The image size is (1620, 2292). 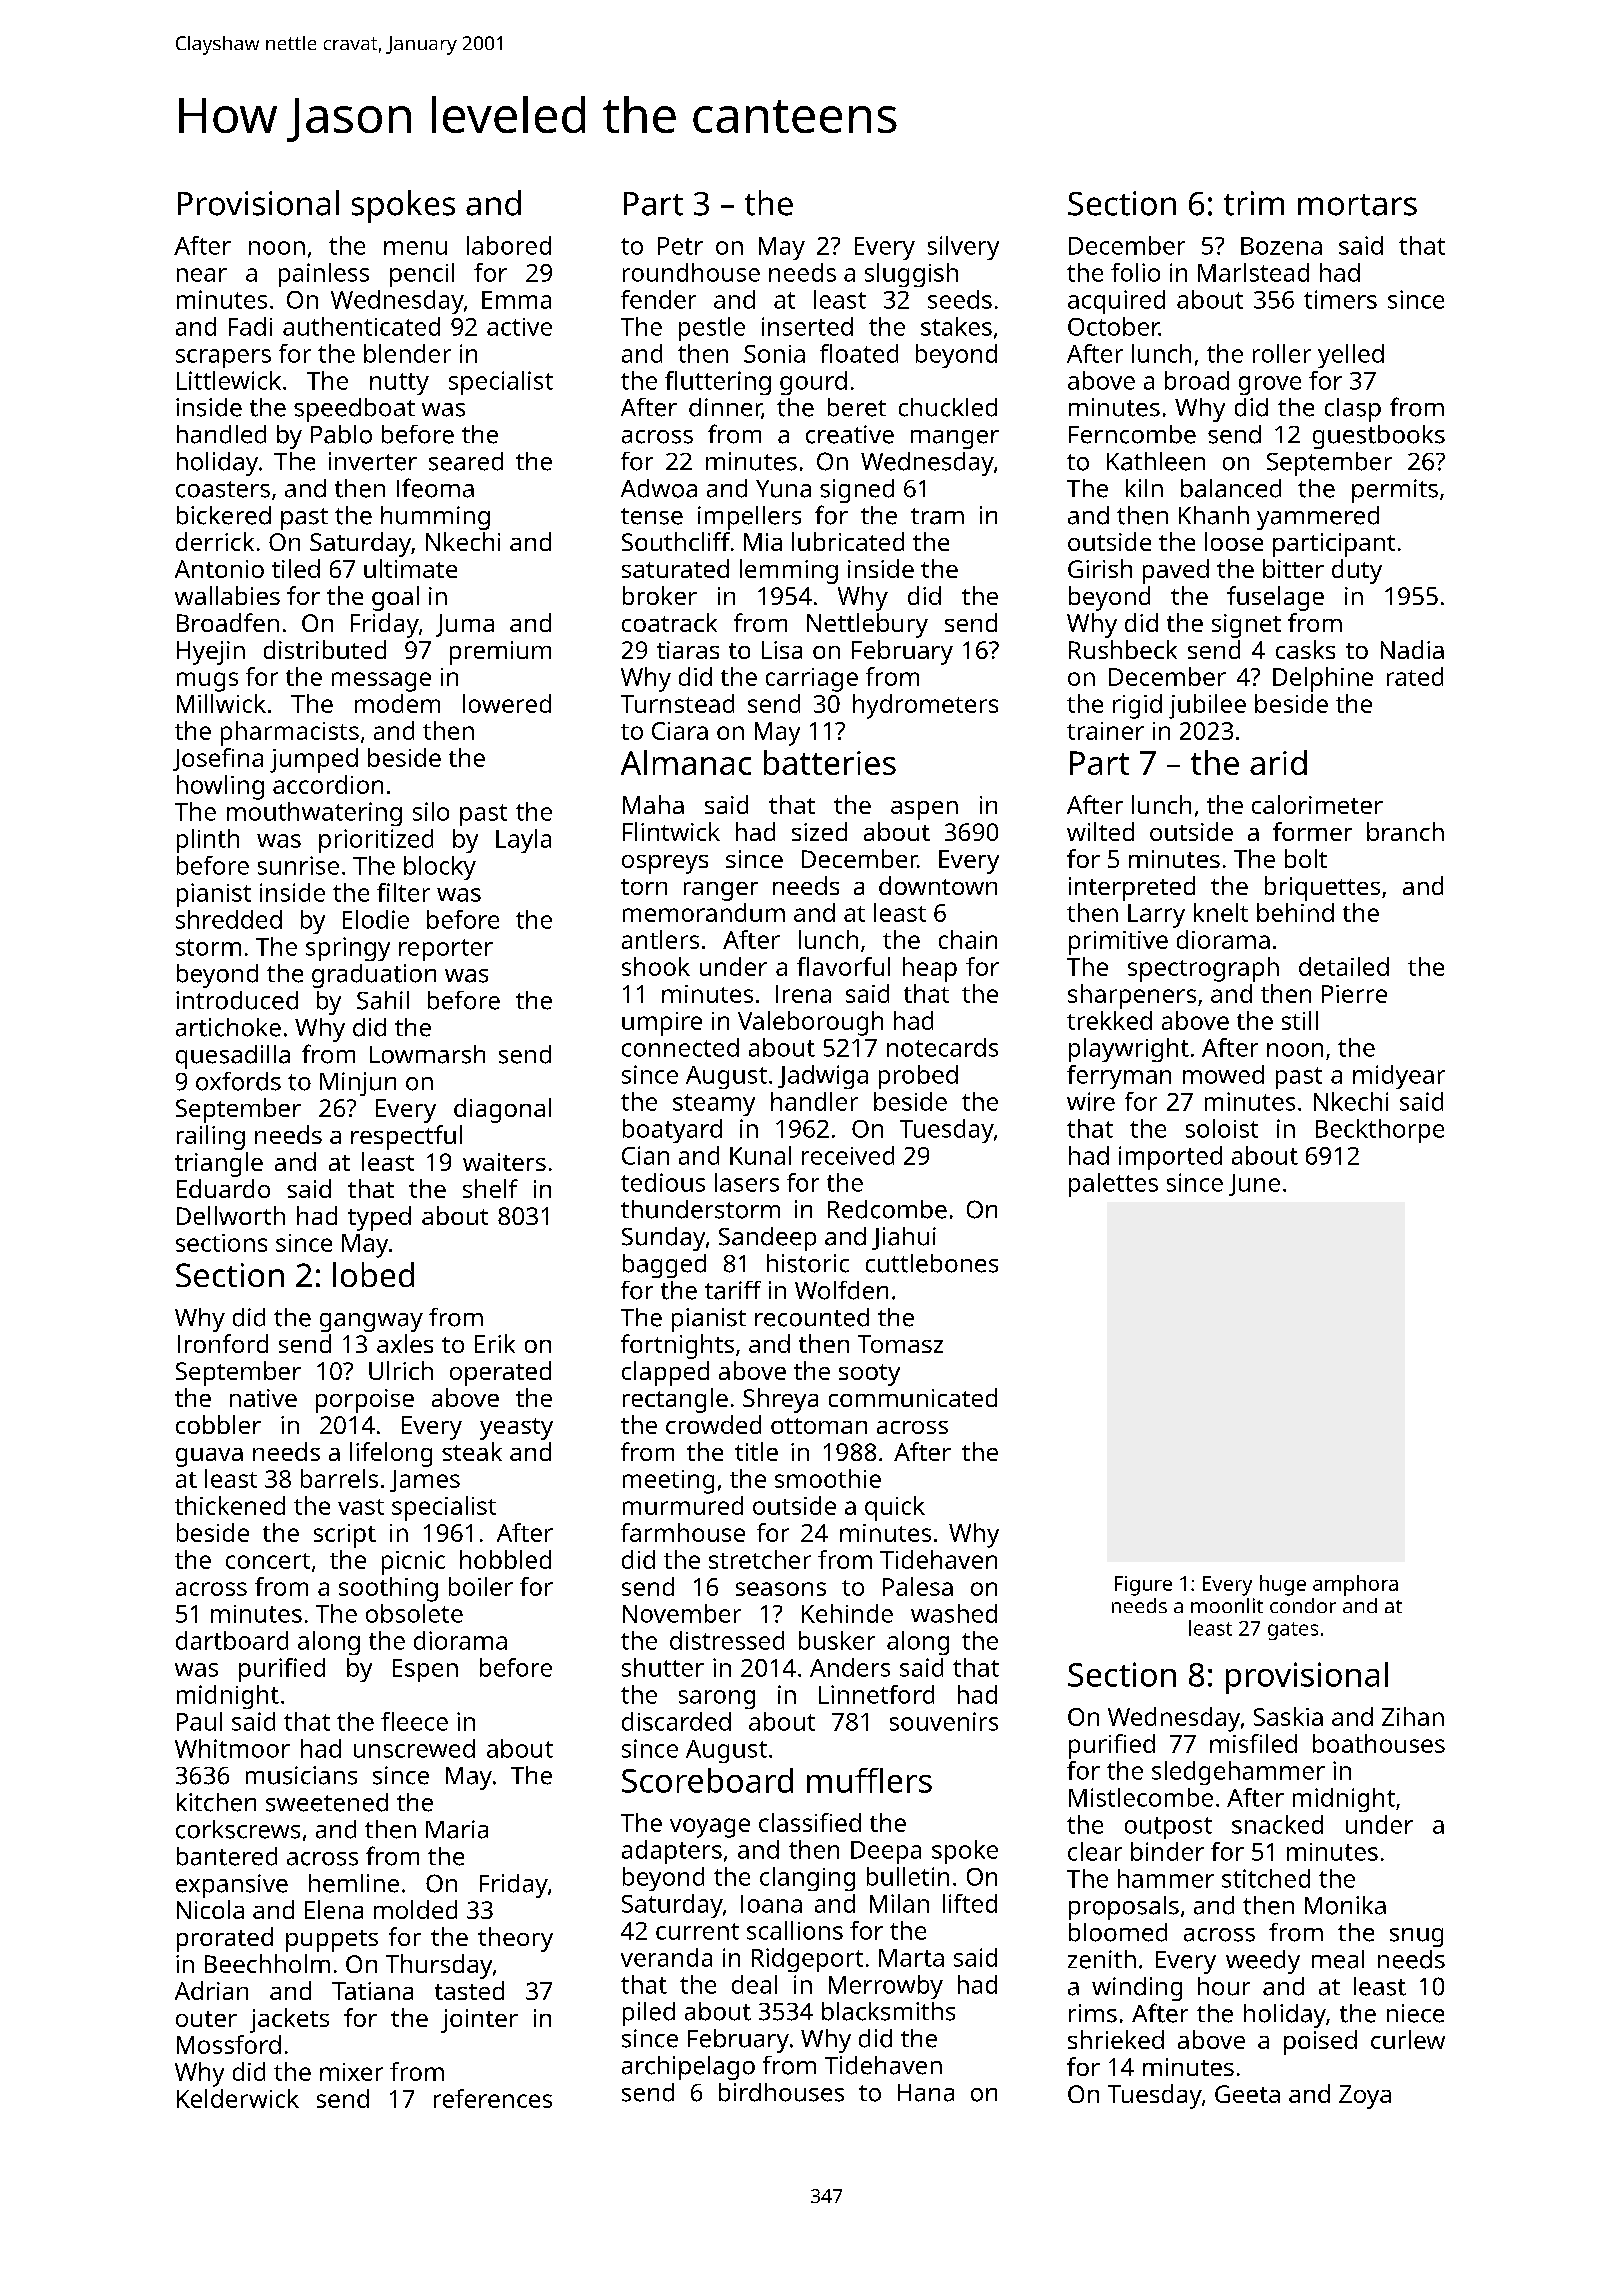 What do you see at coordinates (415, 248) in the screenshot?
I see `menu` at bounding box center [415, 248].
